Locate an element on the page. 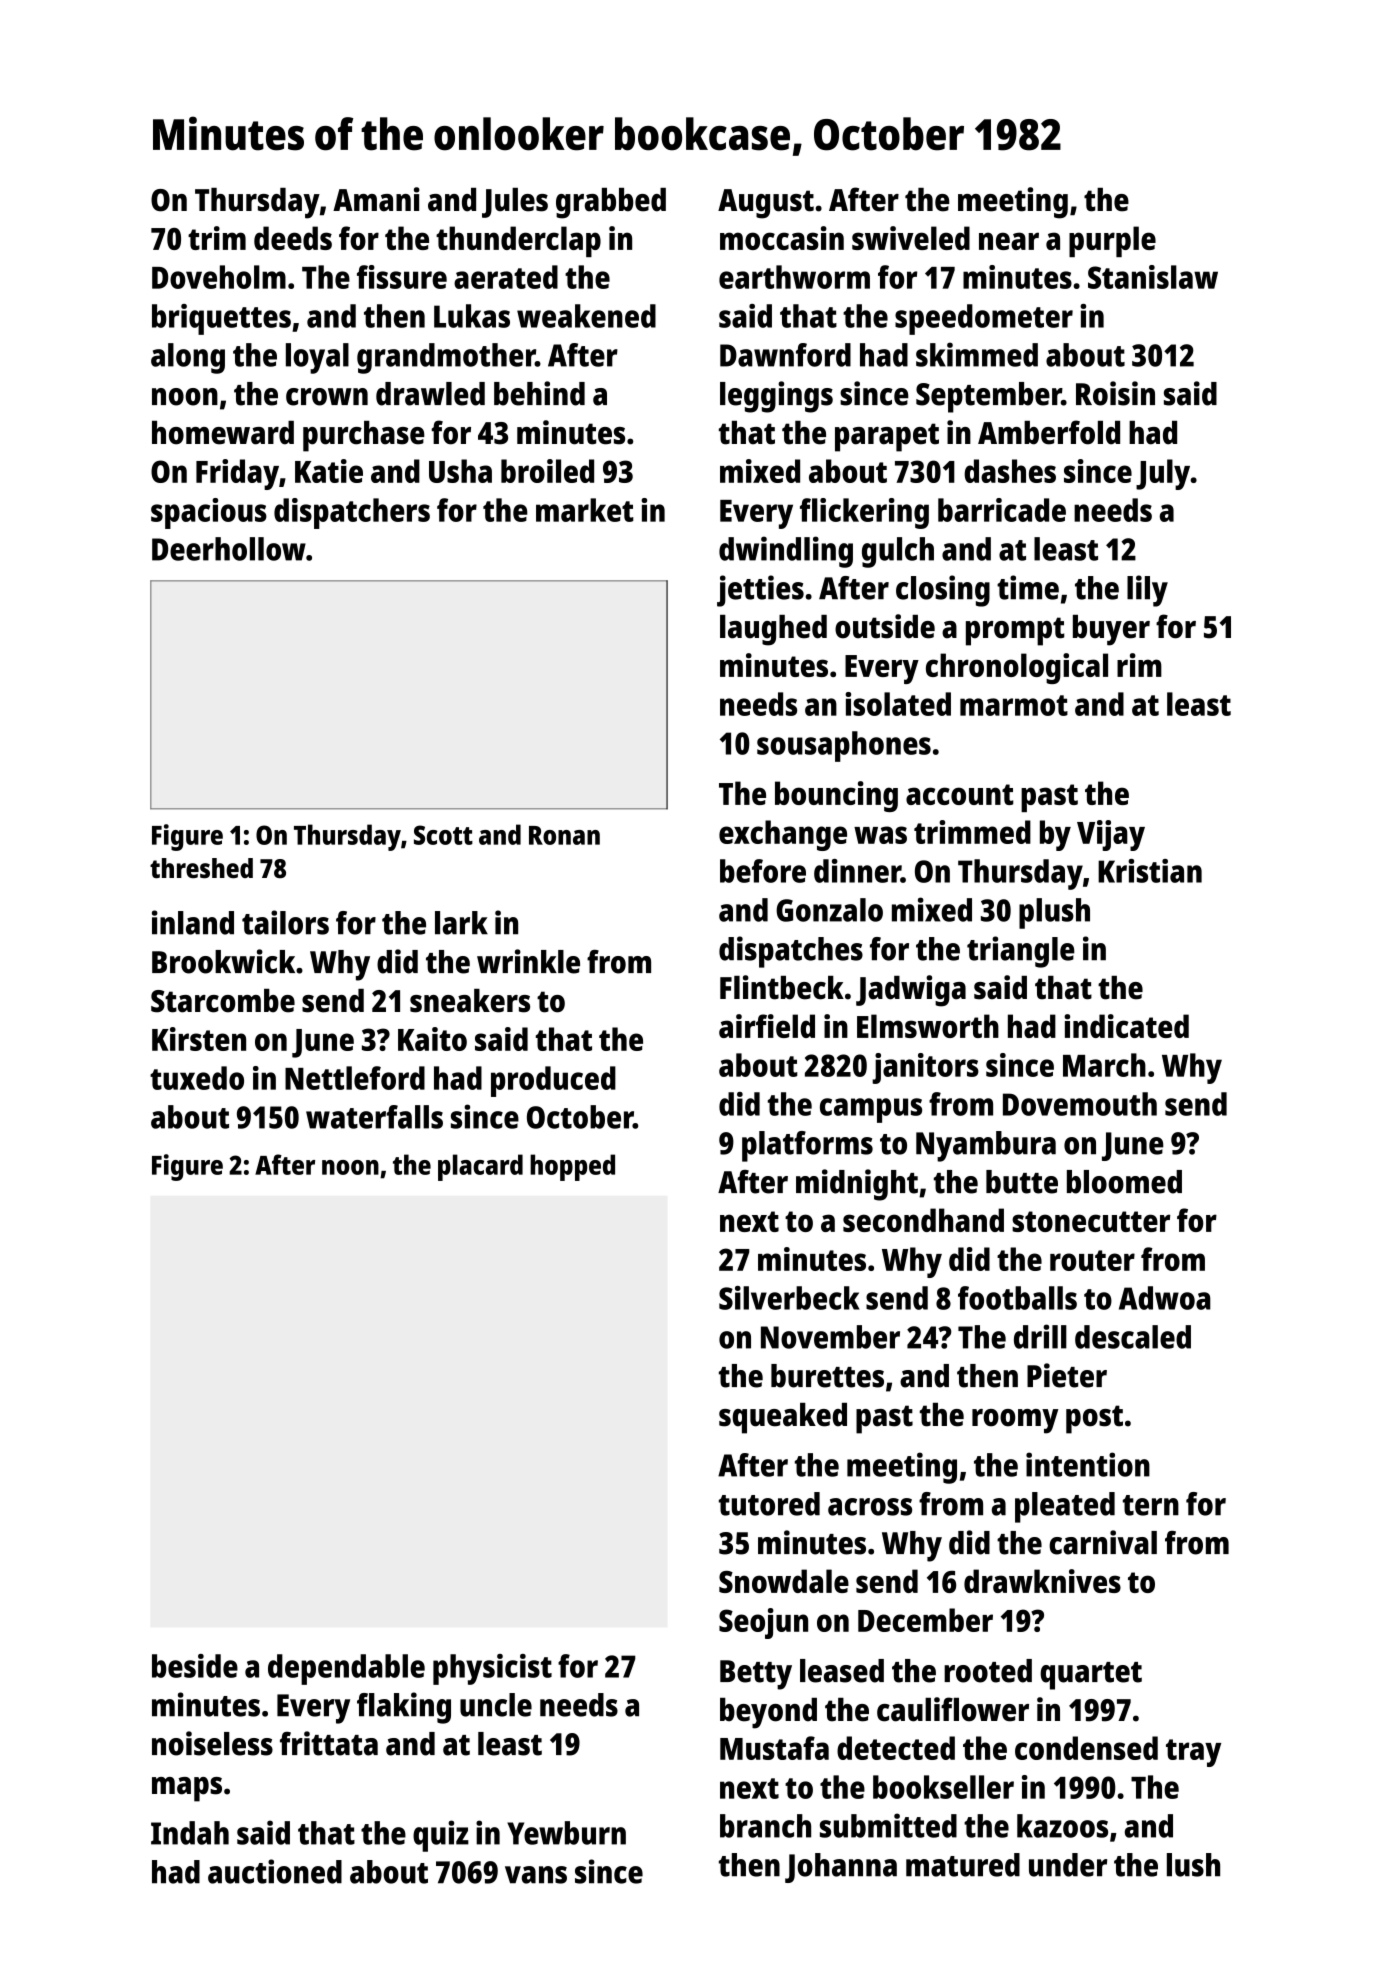 This page has width=1386, height=1969. tutored is located at coordinates (769, 1504).
